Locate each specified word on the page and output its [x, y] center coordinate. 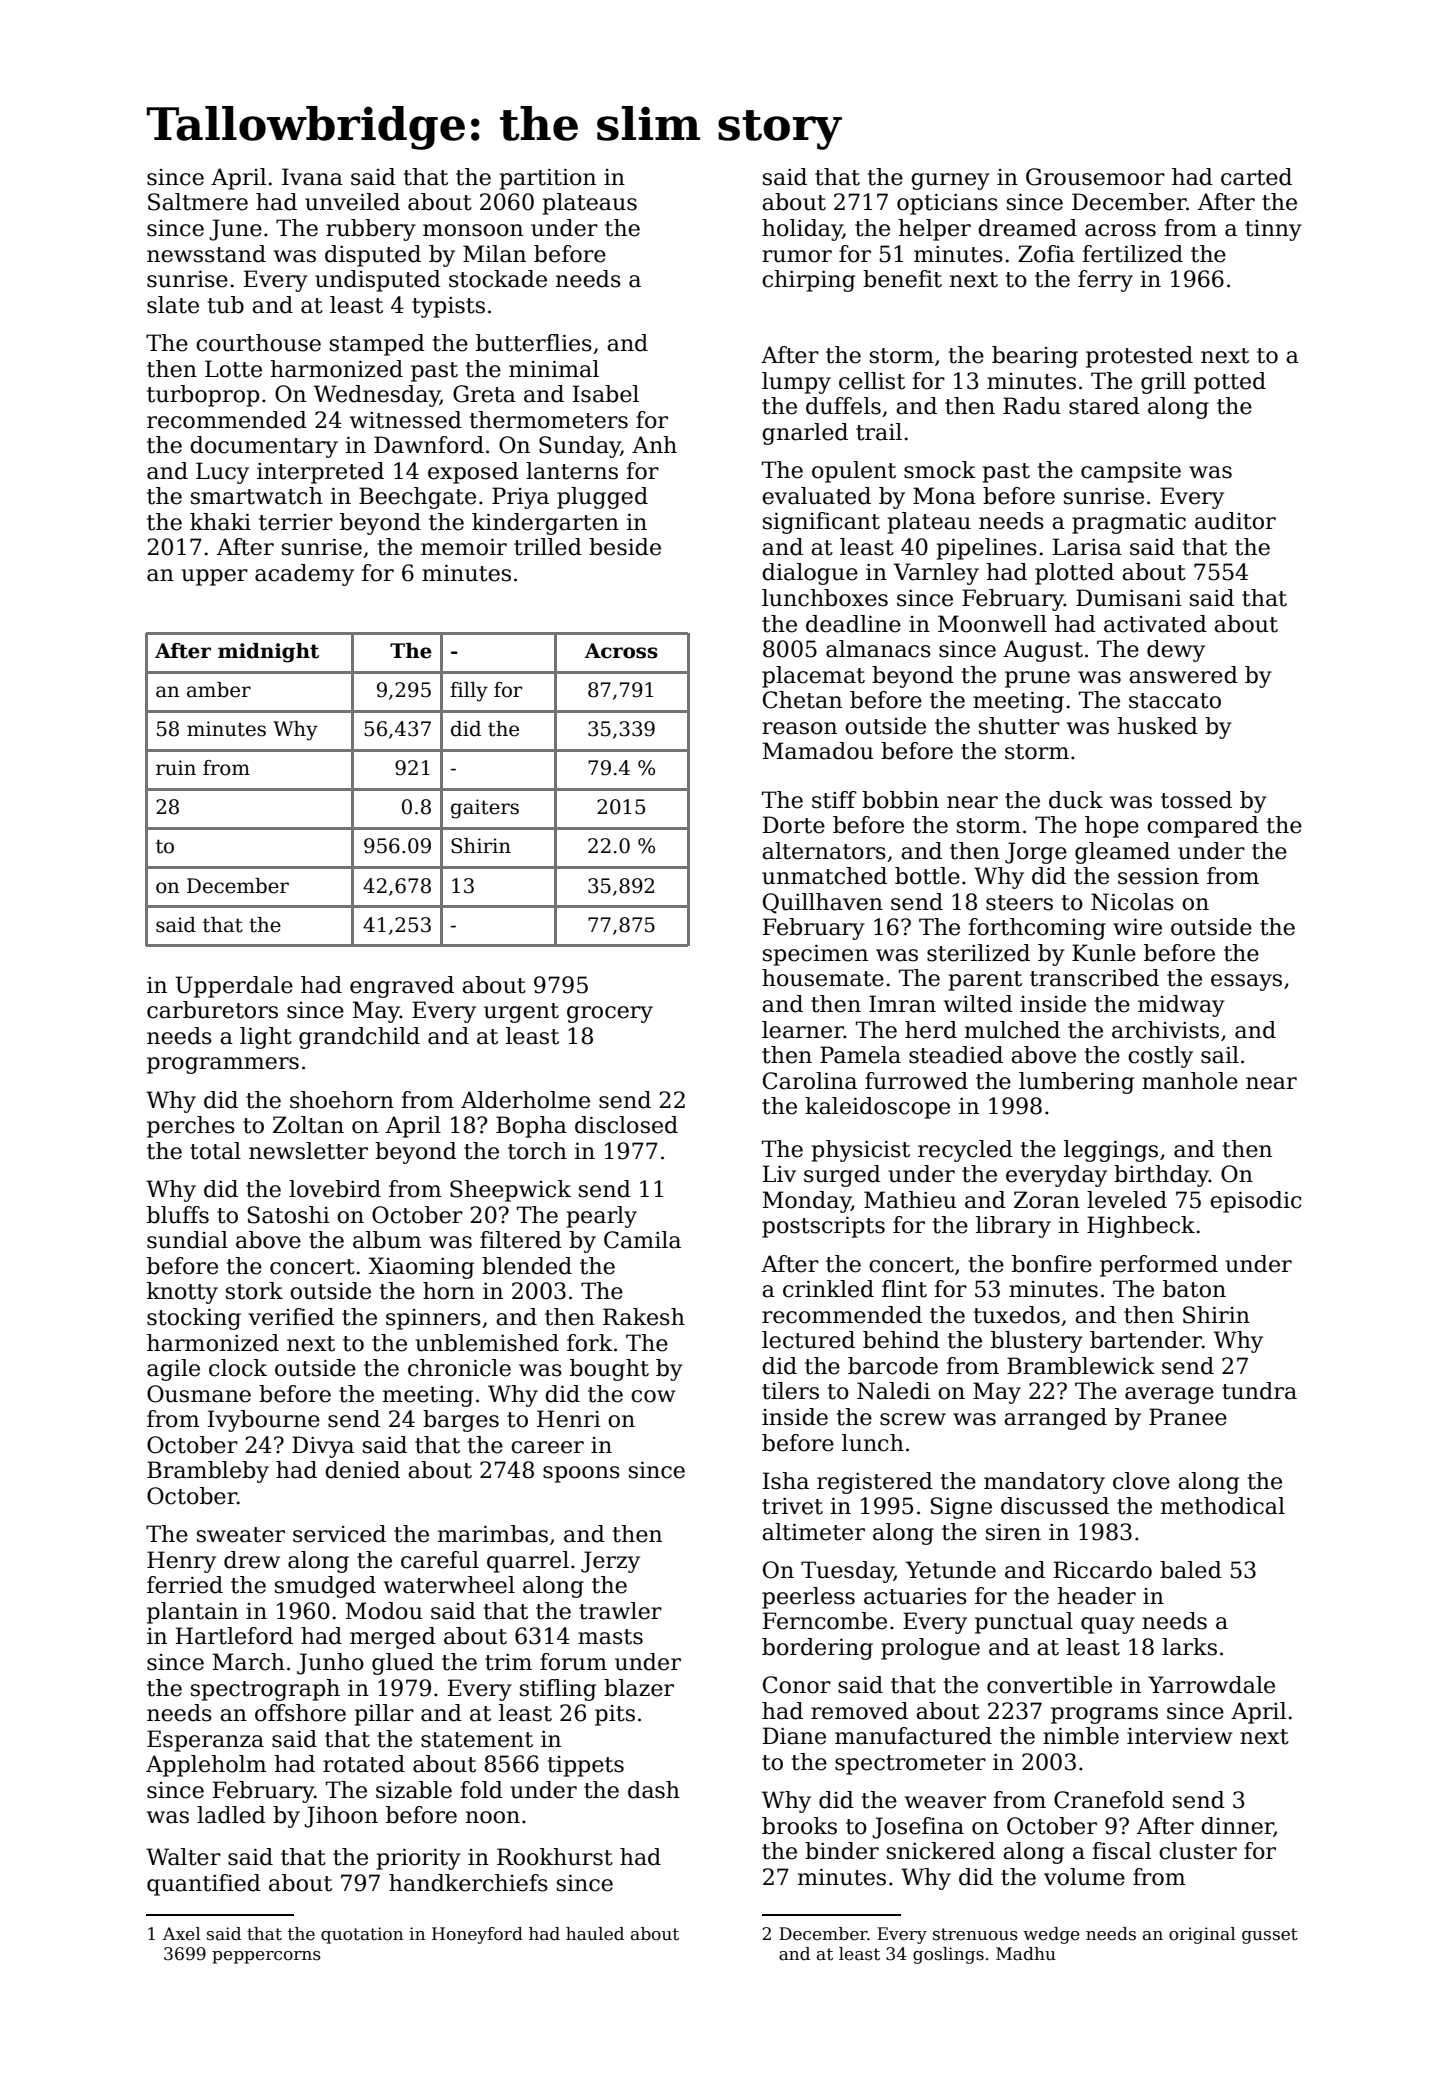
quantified [204, 1885]
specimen [815, 955]
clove [1141, 1481]
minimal [554, 369]
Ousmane [199, 1394]
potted [1230, 383]
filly [469, 692]
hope [1112, 827]
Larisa [1087, 547]
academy [304, 575]
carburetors [212, 1010]
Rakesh [644, 1317]
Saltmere [198, 202]
